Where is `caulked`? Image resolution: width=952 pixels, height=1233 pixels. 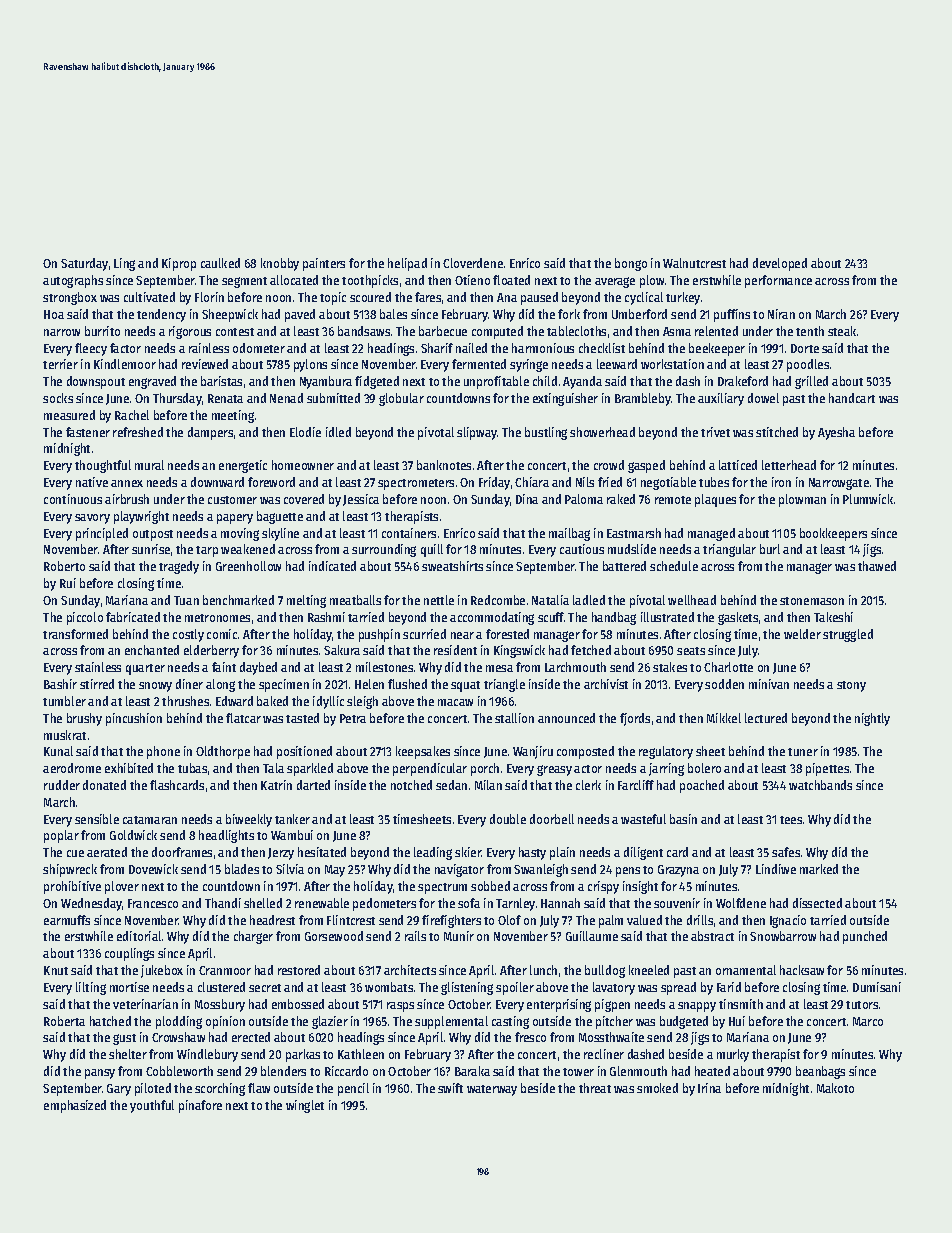
caulked is located at coordinates (220, 263).
